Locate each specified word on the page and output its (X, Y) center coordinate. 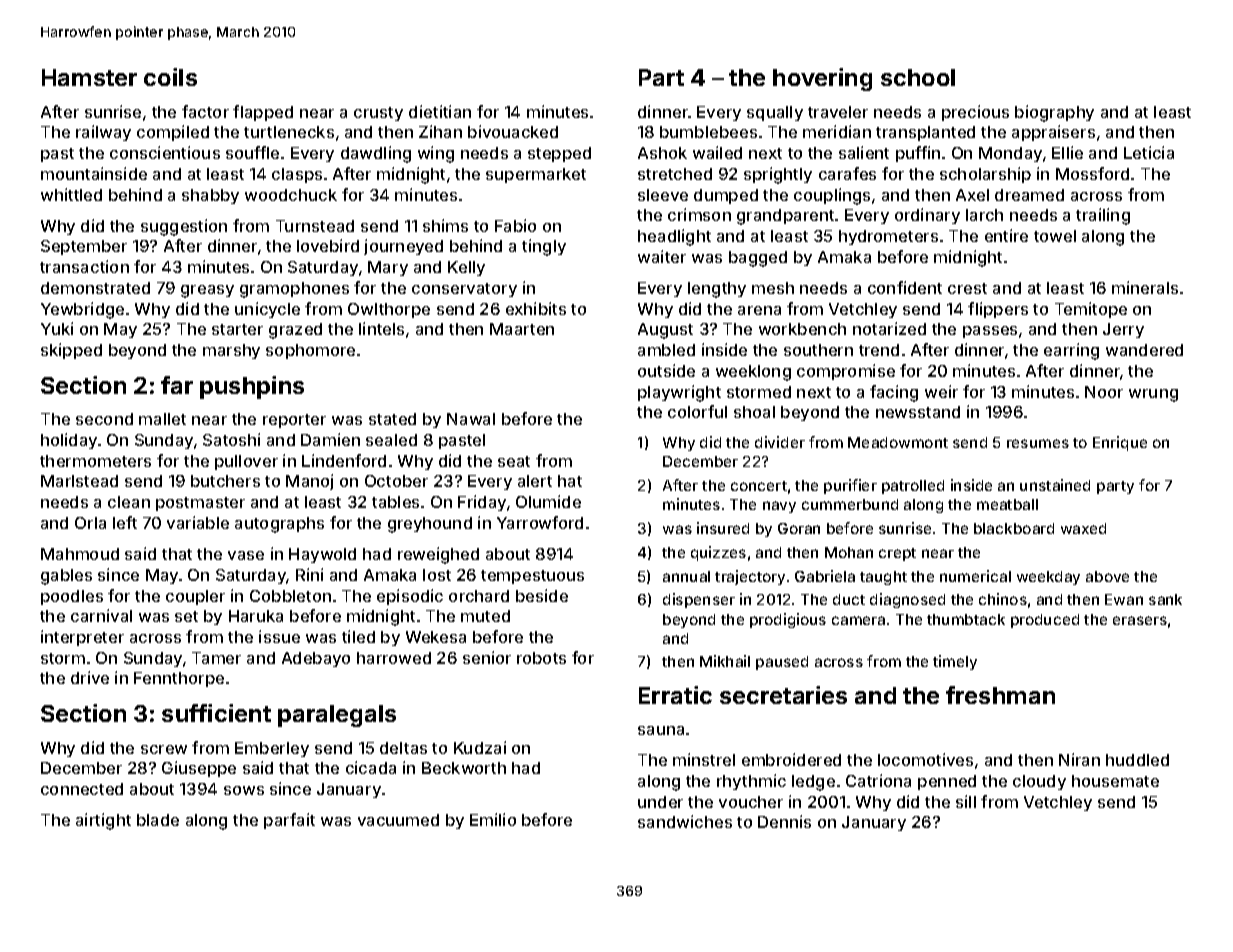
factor (205, 111)
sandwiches (685, 821)
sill (966, 801)
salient (864, 152)
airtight (103, 821)
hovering (822, 79)
